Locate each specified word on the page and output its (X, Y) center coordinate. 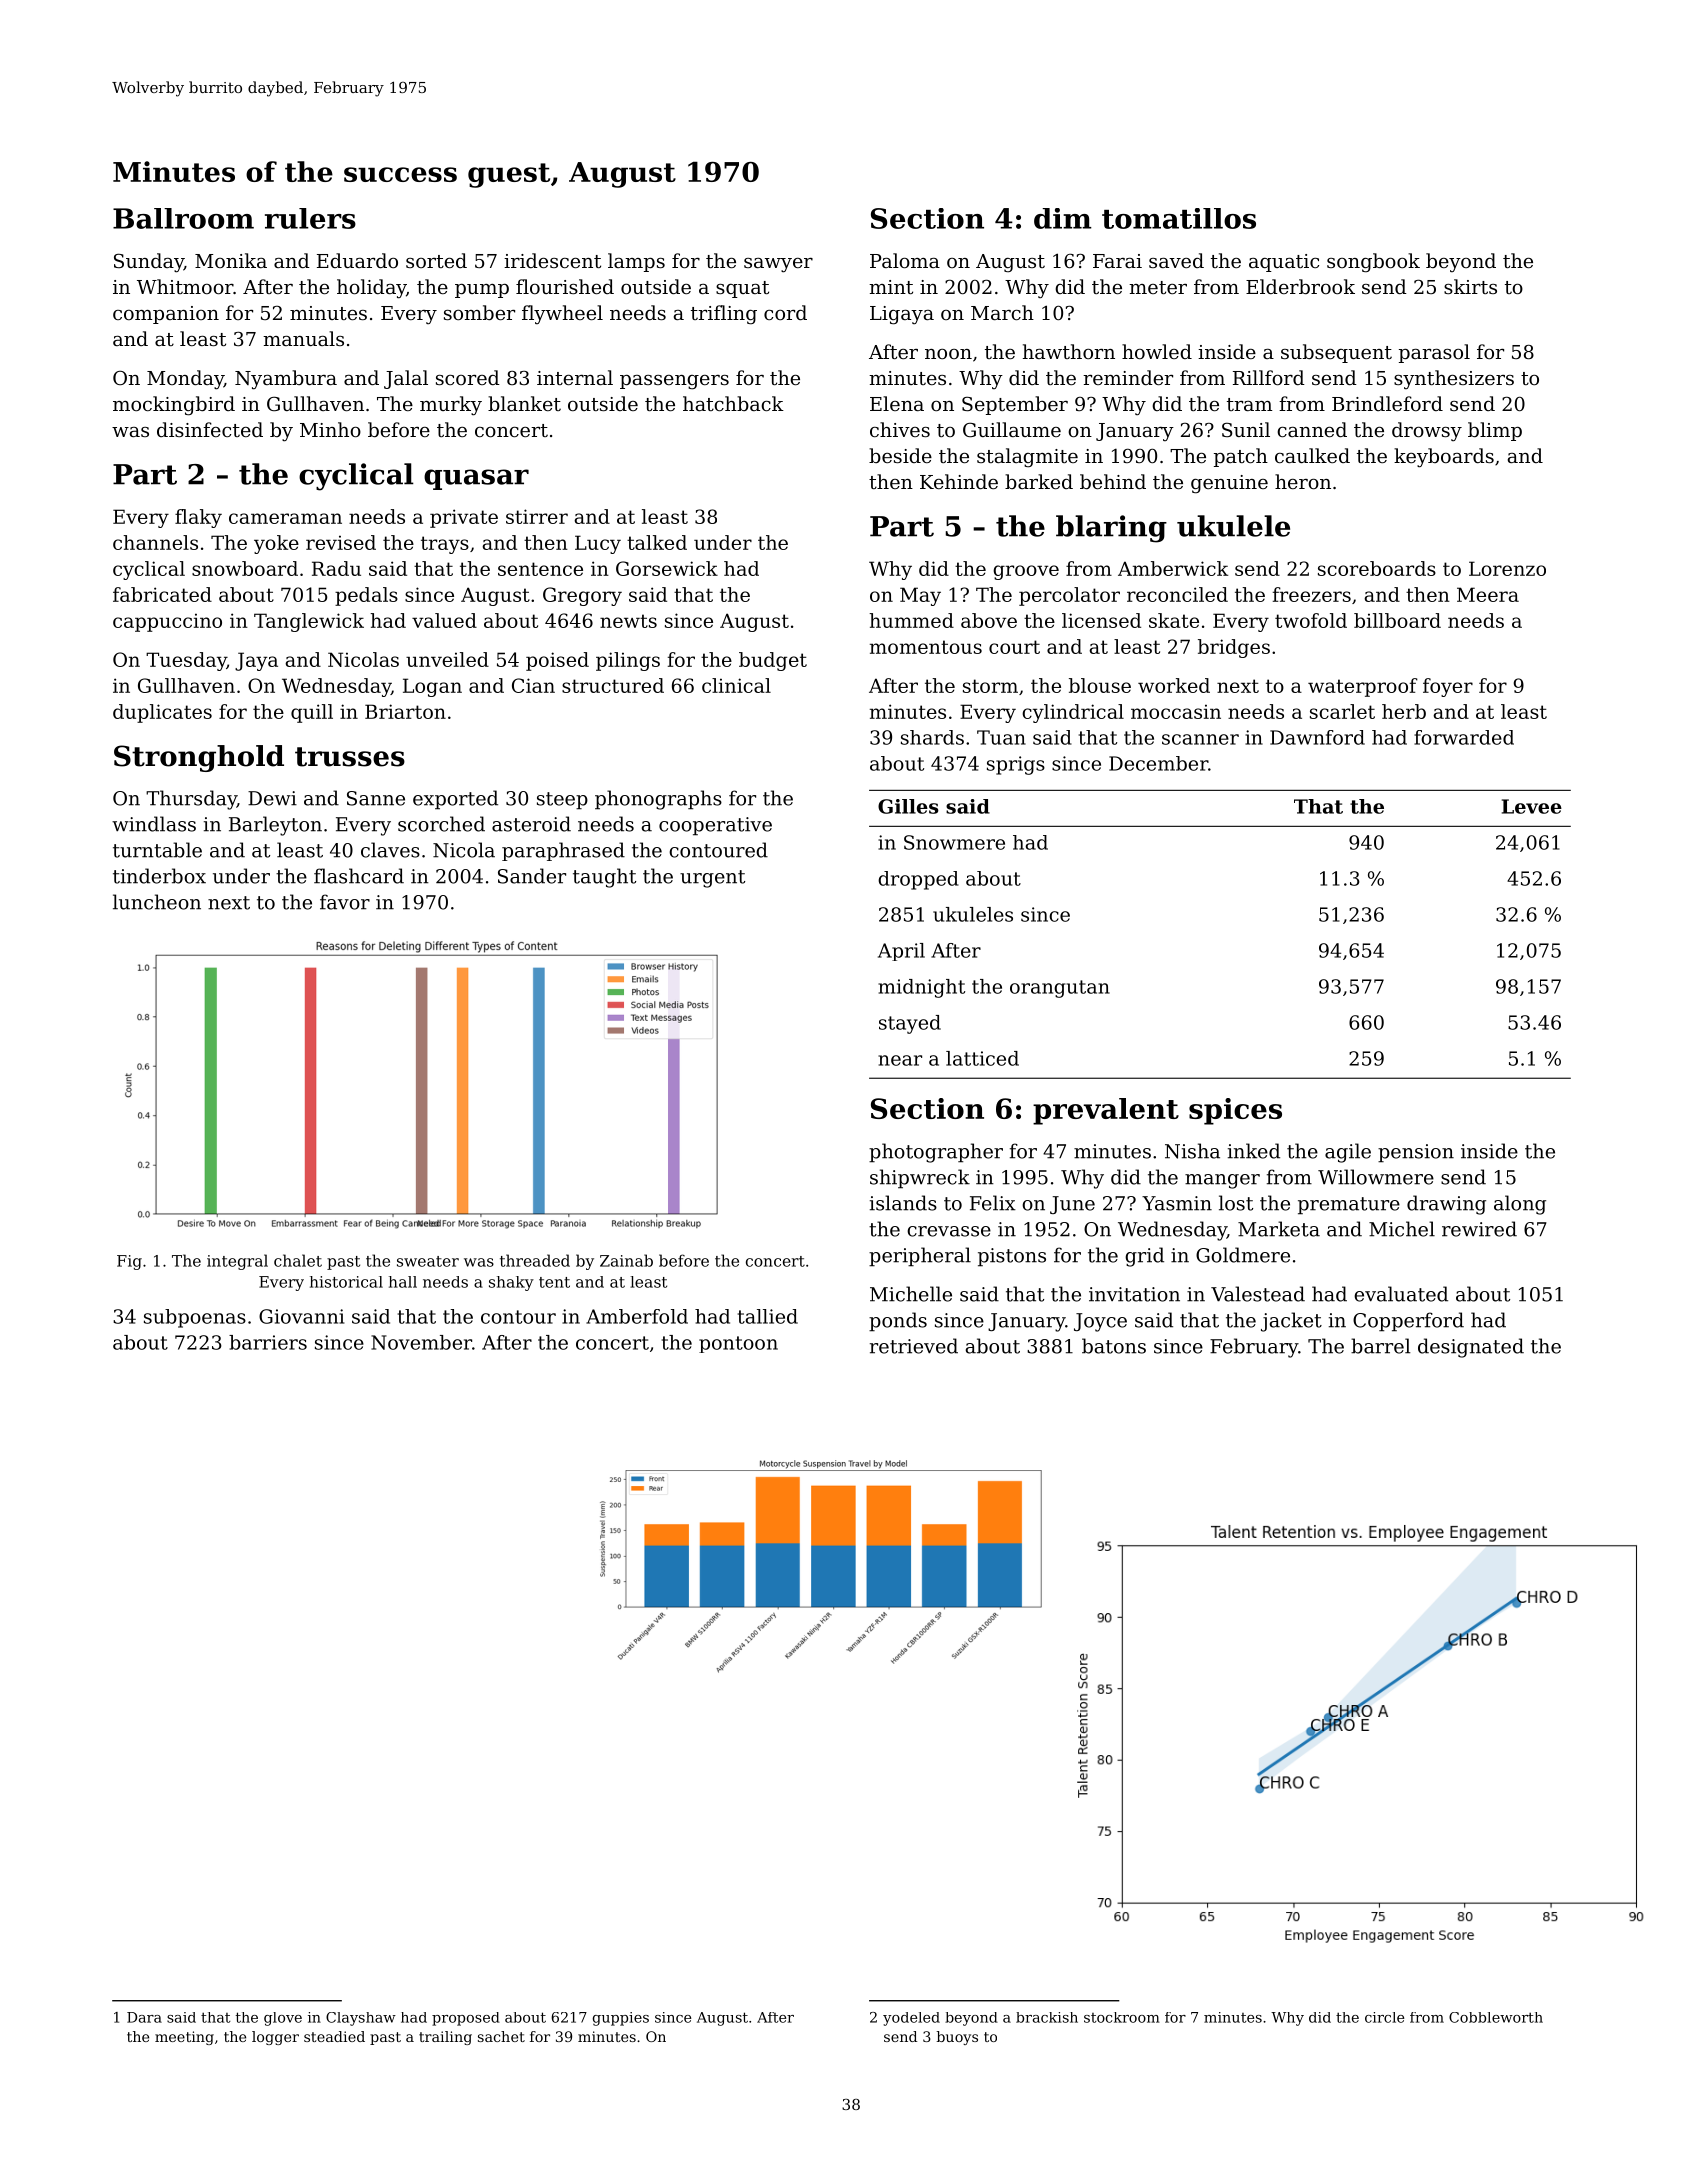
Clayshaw (361, 2019)
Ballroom (183, 218)
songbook (1373, 263)
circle (1384, 2017)
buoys (957, 2038)
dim (1063, 218)
